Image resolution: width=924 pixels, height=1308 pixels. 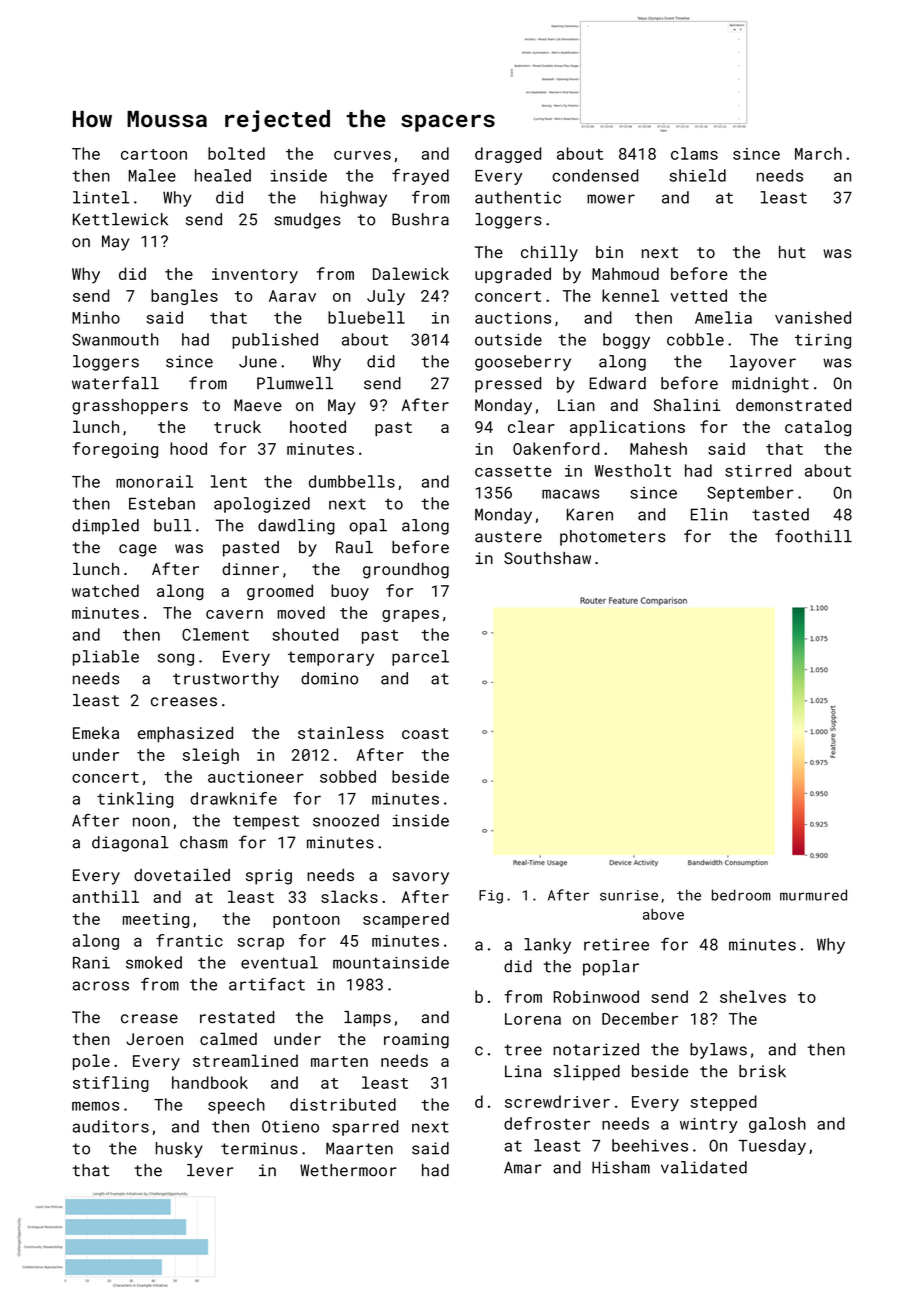 I want to click on lever, so click(x=210, y=1170).
